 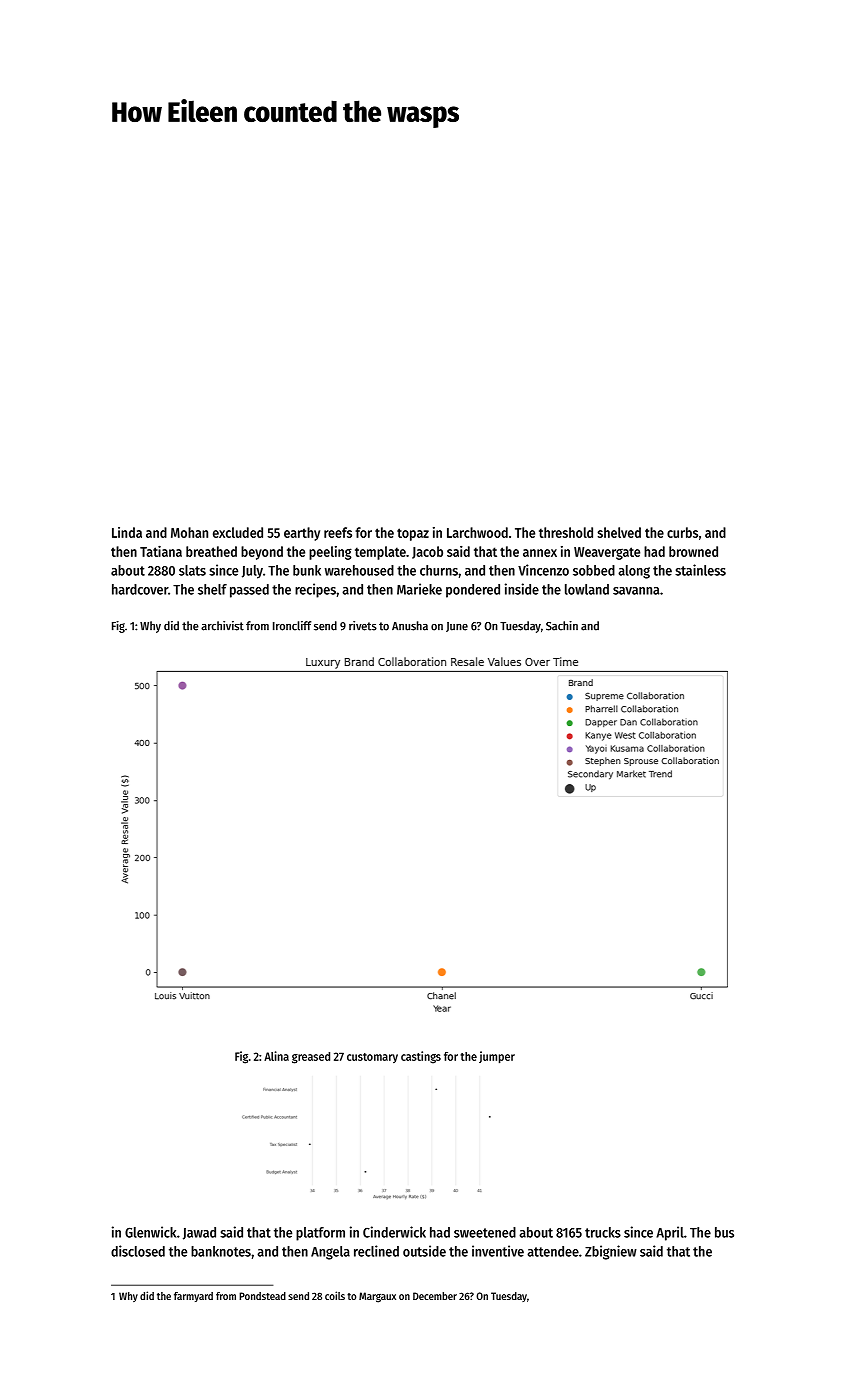 What do you see at coordinates (335, 1295) in the image?
I see `coils` at bounding box center [335, 1295].
